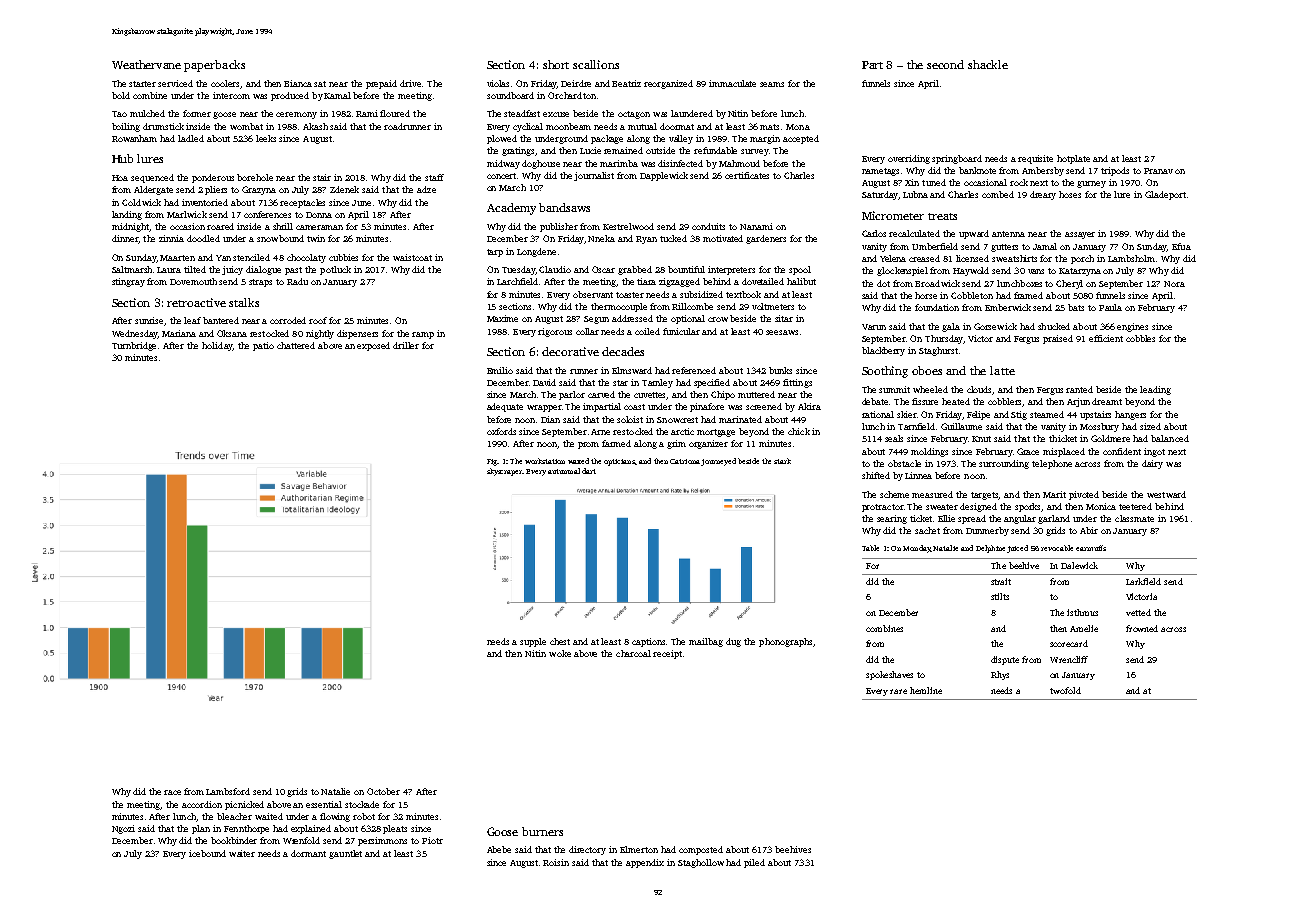  I want to click on Lambsford, so click(228, 791).
